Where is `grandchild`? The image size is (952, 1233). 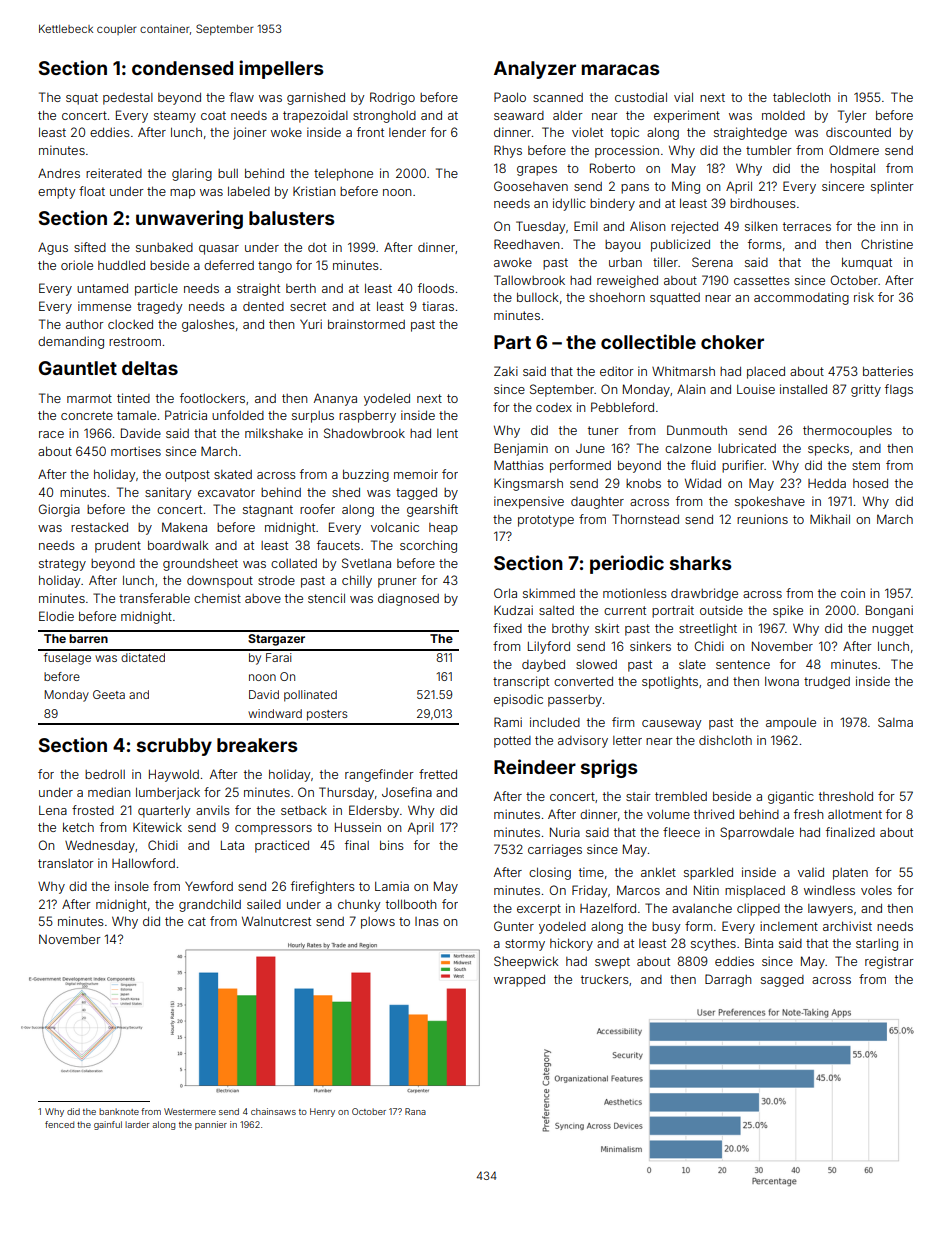
grandchild is located at coordinates (210, 905).
